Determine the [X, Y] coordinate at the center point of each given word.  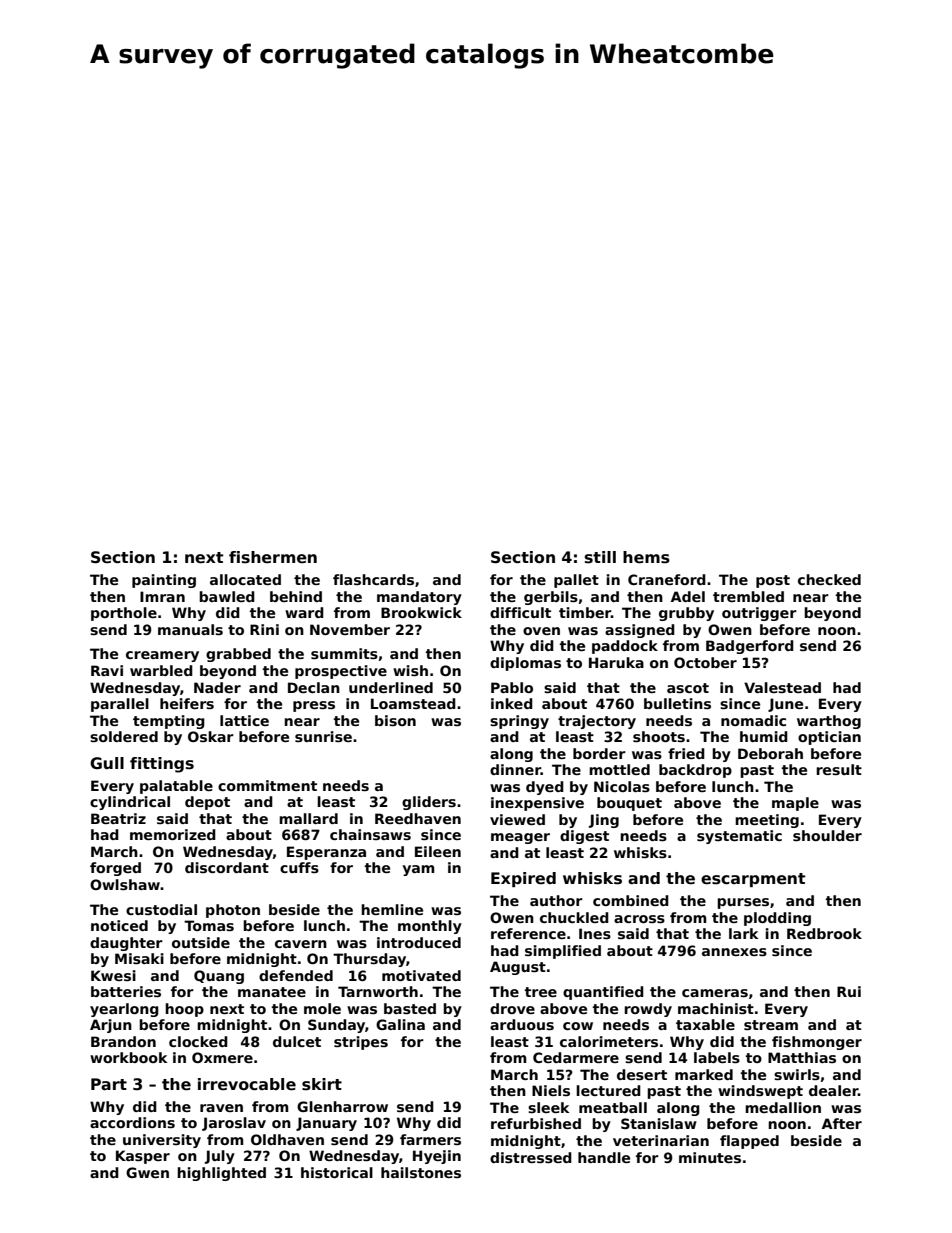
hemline [392, 909]
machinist [716, 1008]
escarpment [753, 880]
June [785, 705]
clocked [198, 1041]
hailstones [421, 1172]
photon [233, 911]
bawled [227, 596]
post [773, 581]
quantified [603, 993]
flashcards [373, 579]
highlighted [221, 1174]
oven [541, 631]
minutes [710, 1157]
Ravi [107, 670]
